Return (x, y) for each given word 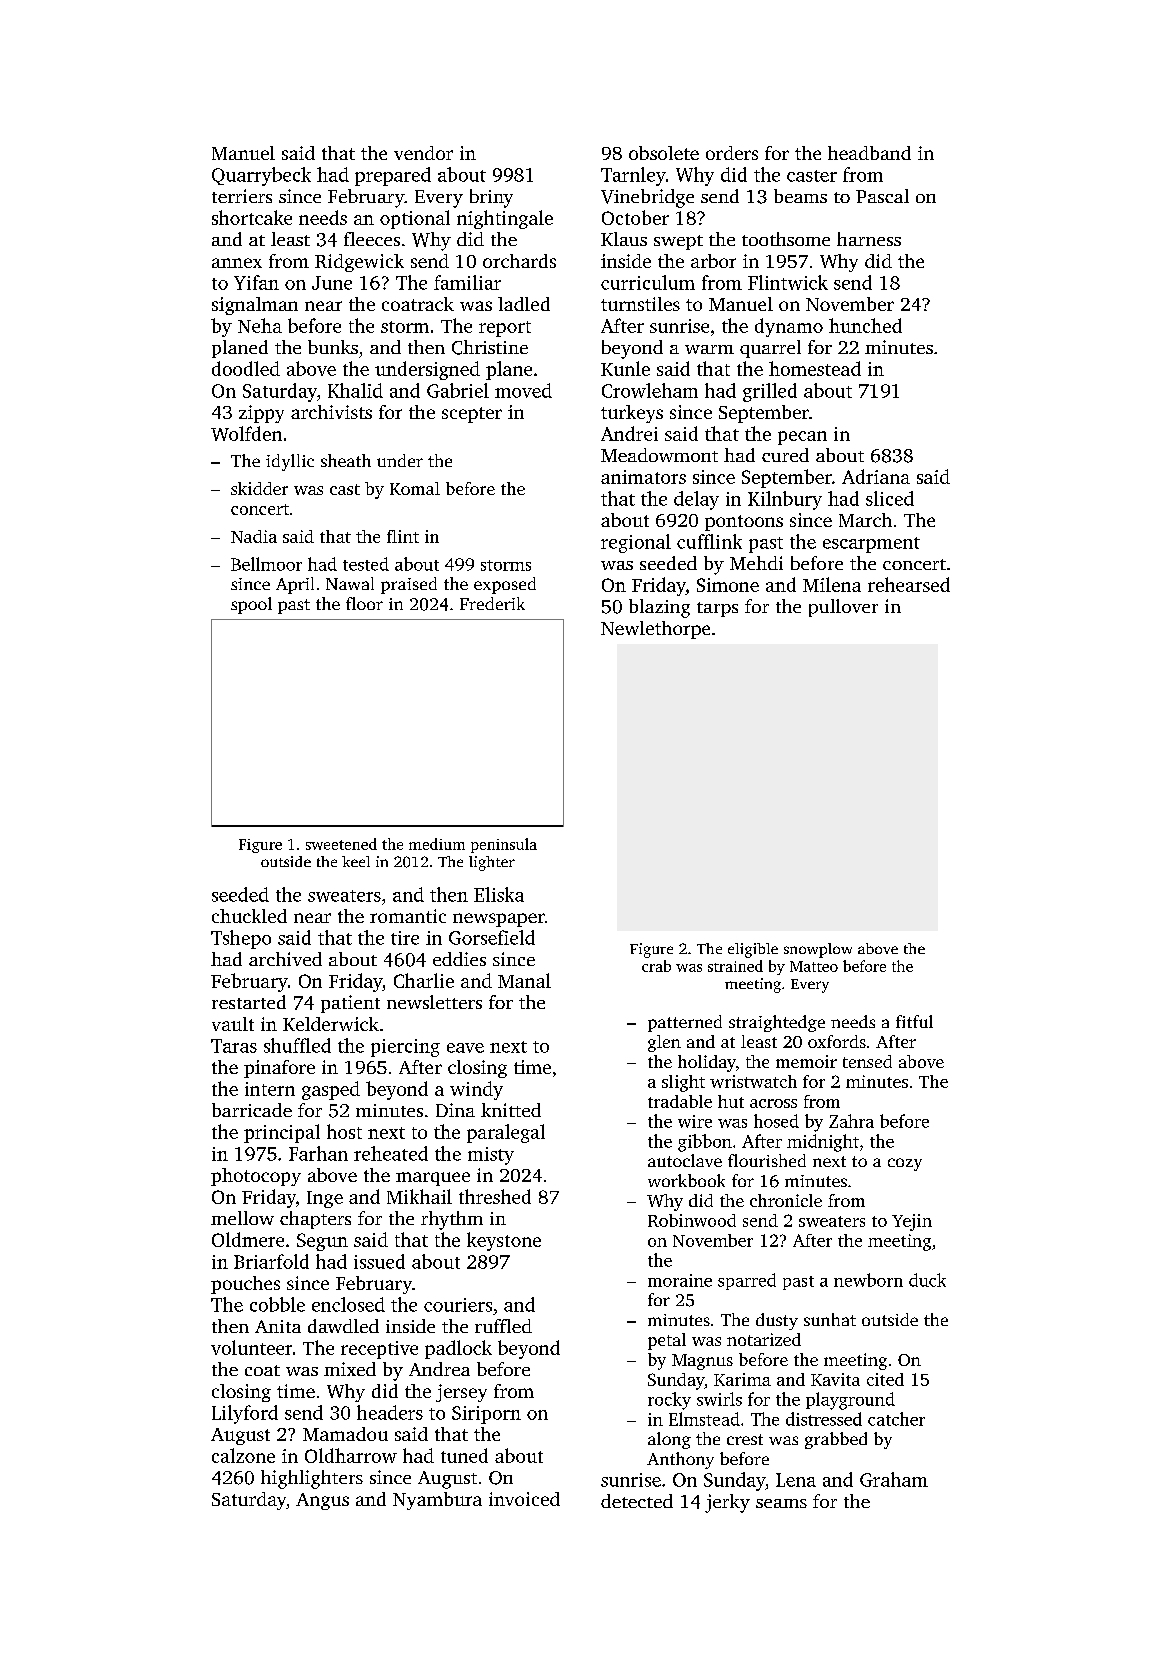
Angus (322, 1501)
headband (869, 153)
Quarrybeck (261, 176)
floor (364, 603)
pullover (843, 608)
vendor (423, 153)
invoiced (524, 1499)
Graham (894, 1479)
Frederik (492, 603)
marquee (433, 1179)
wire (695, 1121)
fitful (914, 1021)
